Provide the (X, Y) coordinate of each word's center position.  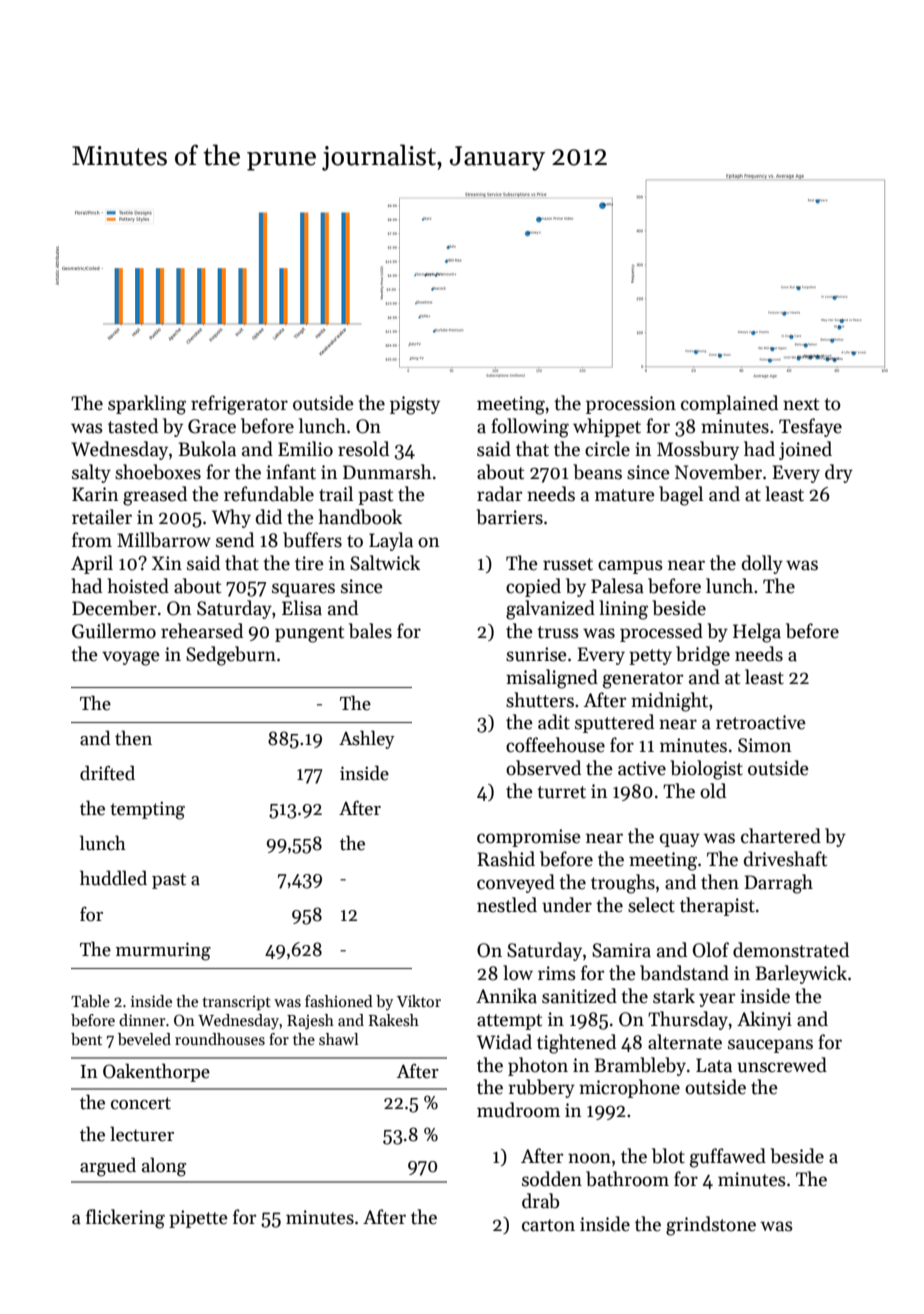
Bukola (207, 449)
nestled (507, 905)
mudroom (518, 1110)
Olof (711, 950)
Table (90, 1001)
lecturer (142, 1134)
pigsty (415, 405)
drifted (107, 773)
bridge (703, 656)
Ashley (367, 739)
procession (631, 405)
